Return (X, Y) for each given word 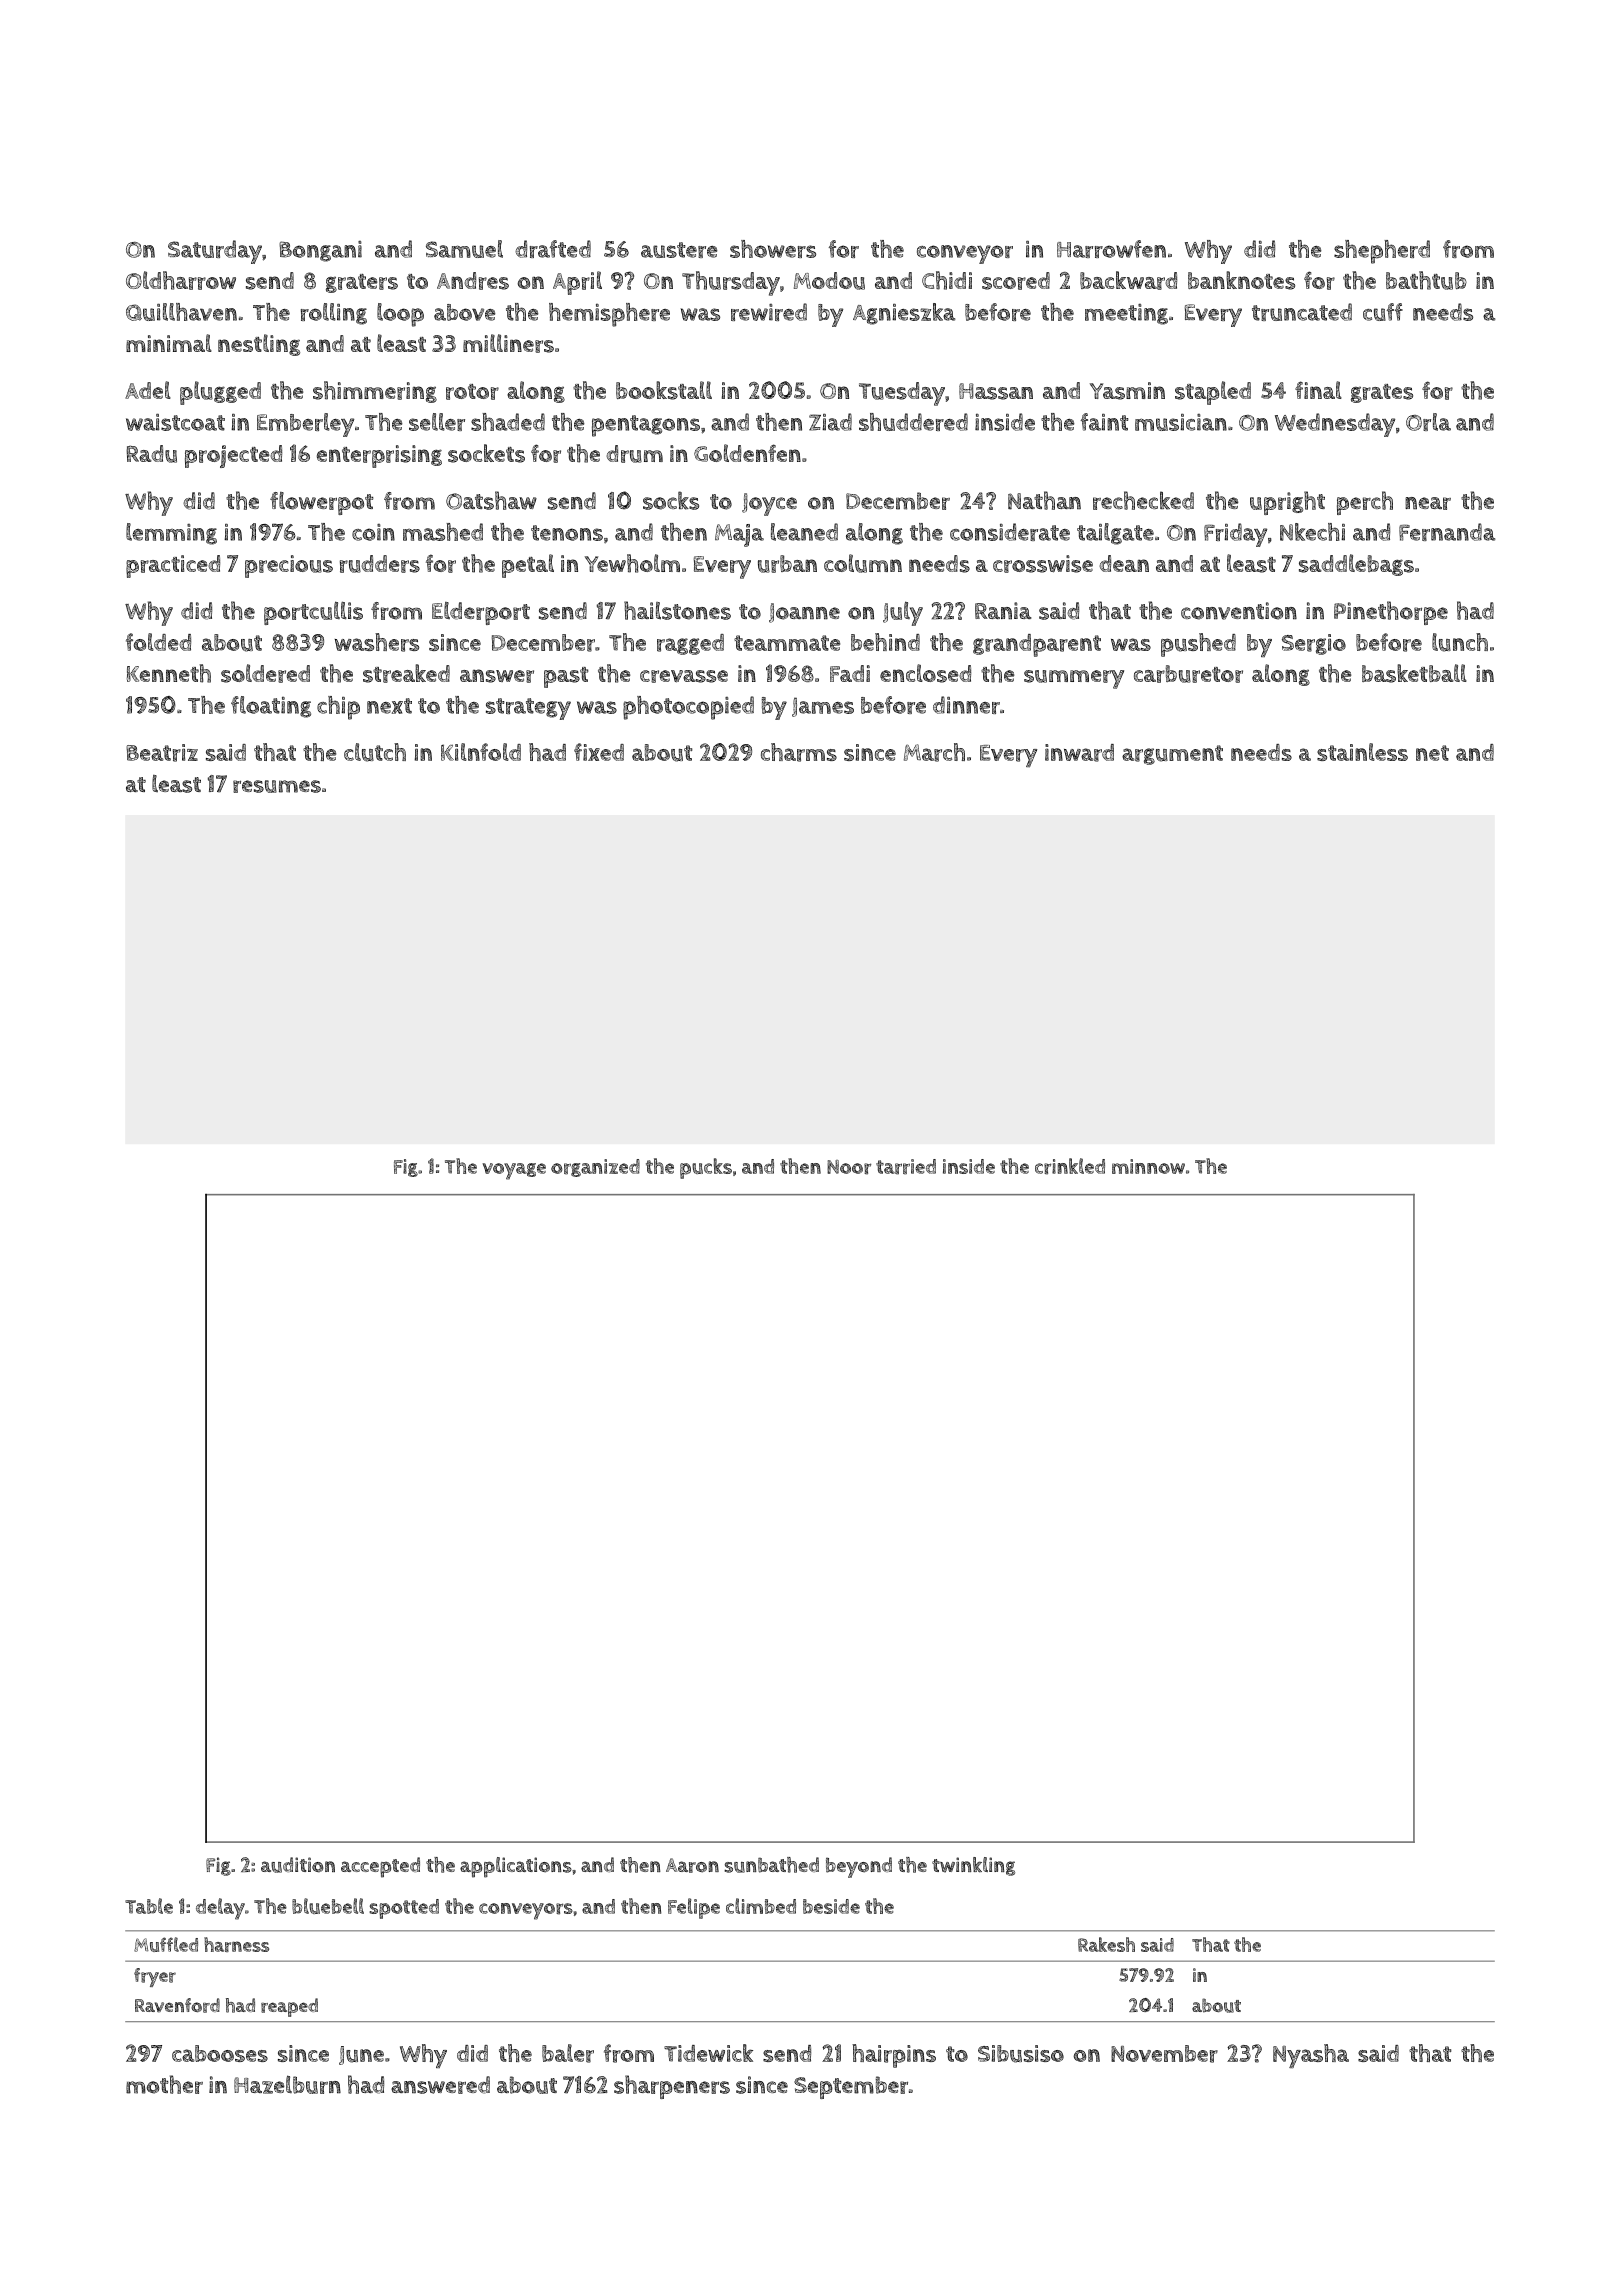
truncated (1302, 312)
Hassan (996, 391)
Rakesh (1106, 1944)
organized (595, 1168)
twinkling (973, 1866)
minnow (1148, 1166)
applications (516, 1867)
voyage (514, 1171)
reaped (289, 2007)
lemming (171, 534)
